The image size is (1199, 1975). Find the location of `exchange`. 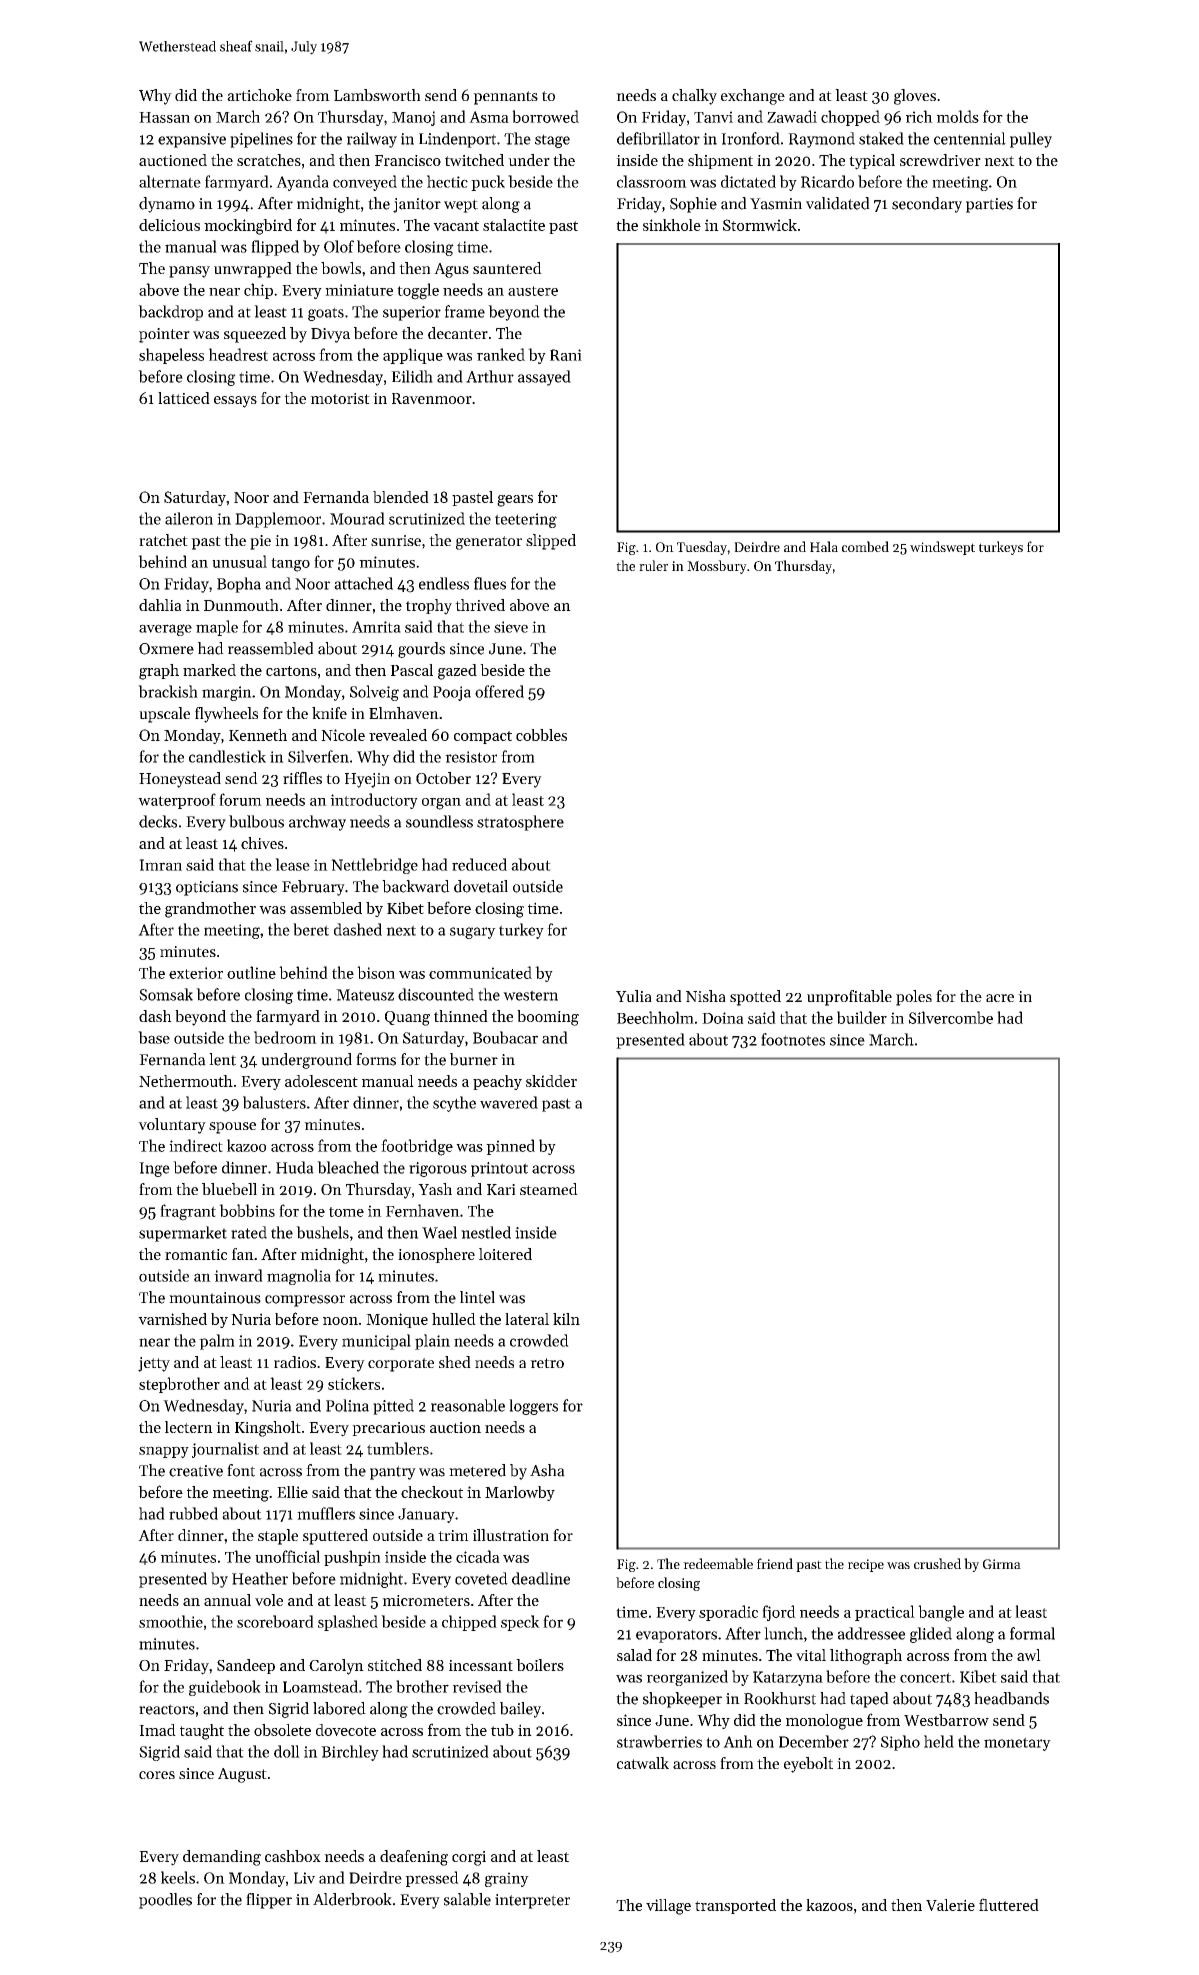

exchange is located at coordinates (753, 97).
